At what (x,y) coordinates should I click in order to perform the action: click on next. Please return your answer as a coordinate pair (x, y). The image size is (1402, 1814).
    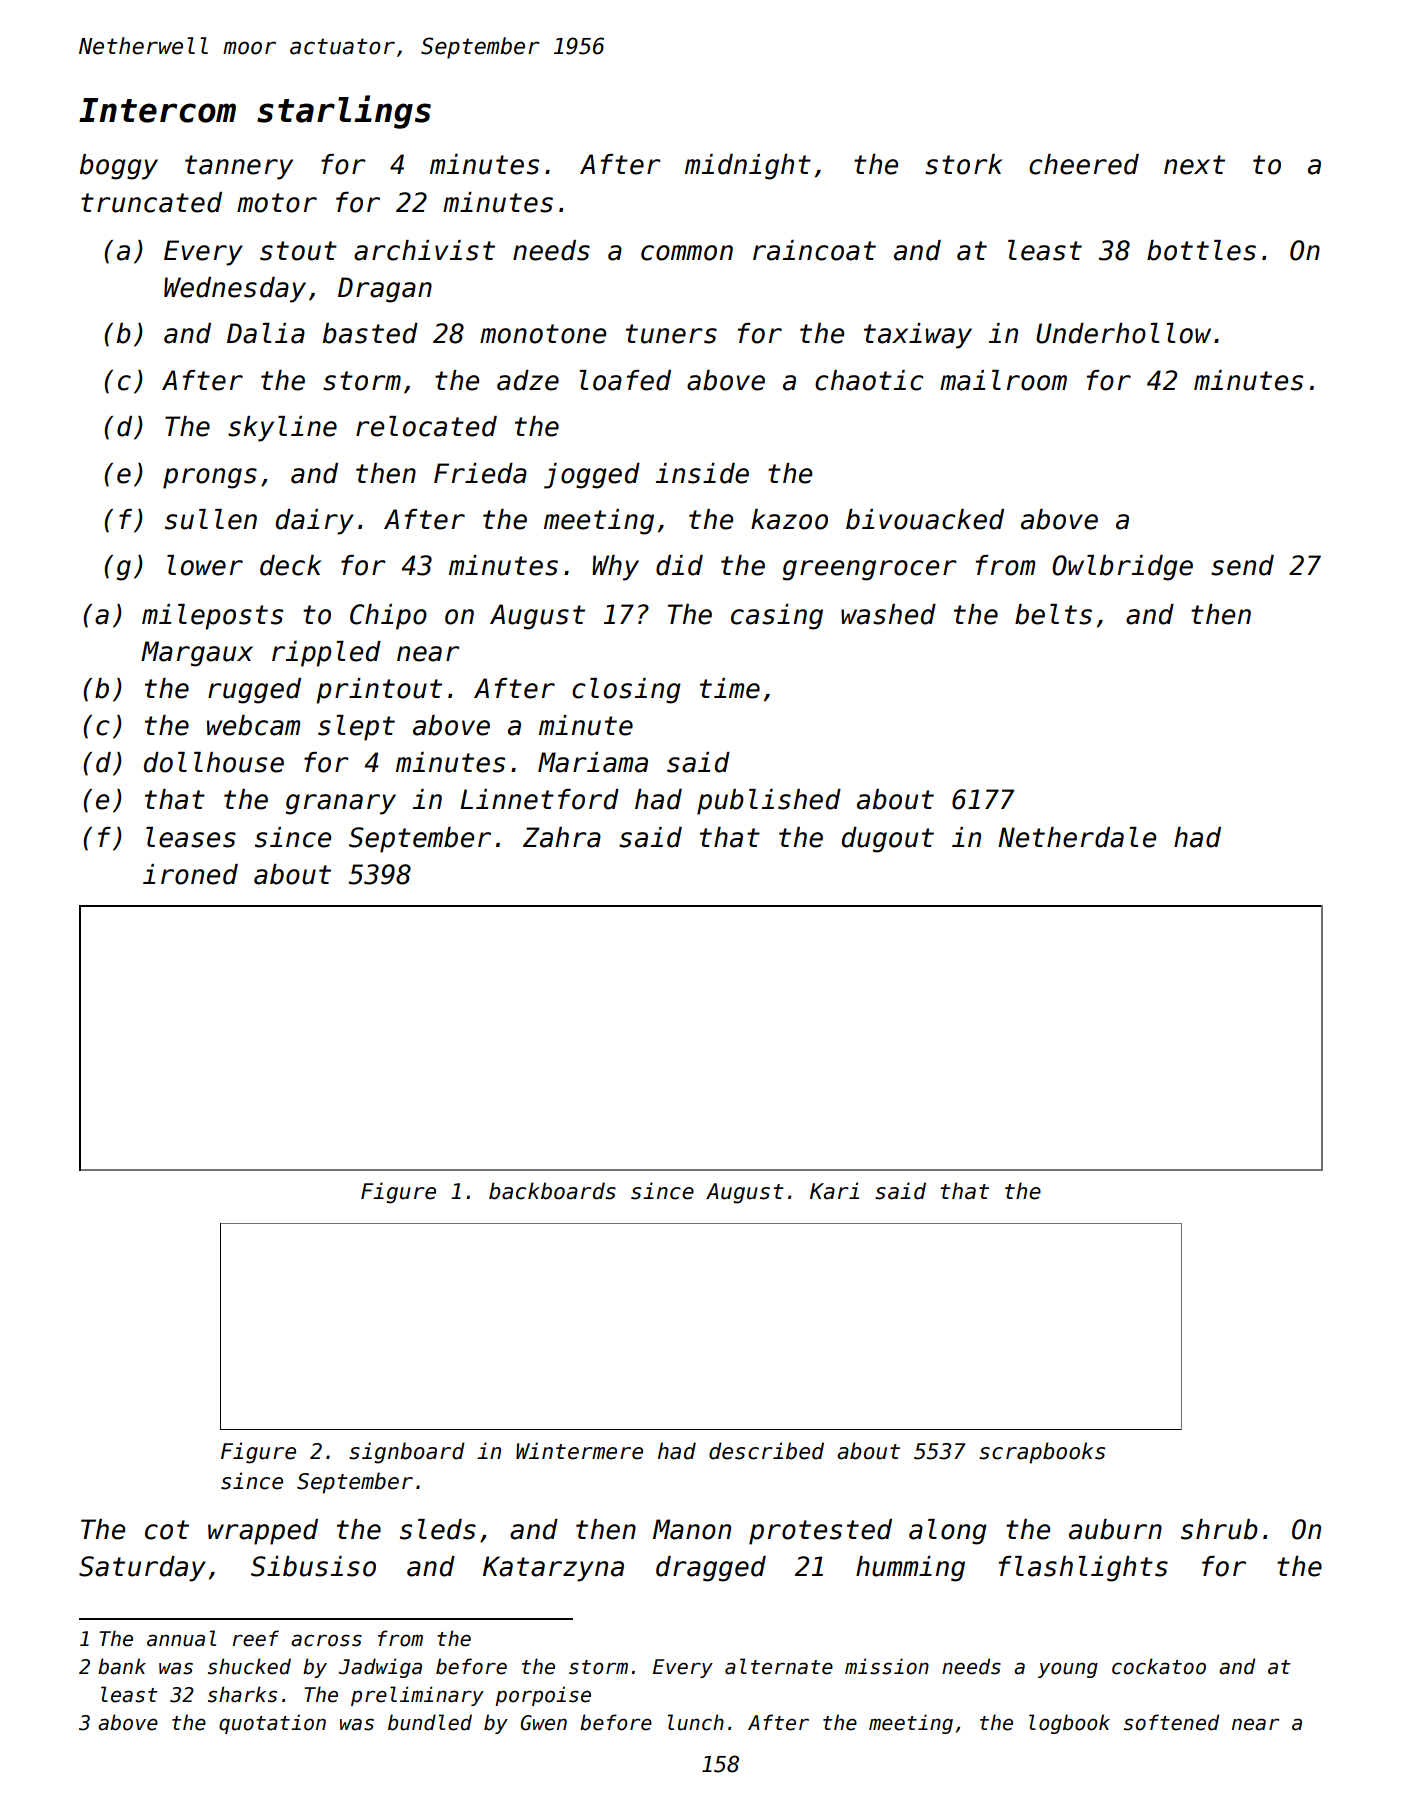
    Looking at the image, I should click on (1194, 165).
